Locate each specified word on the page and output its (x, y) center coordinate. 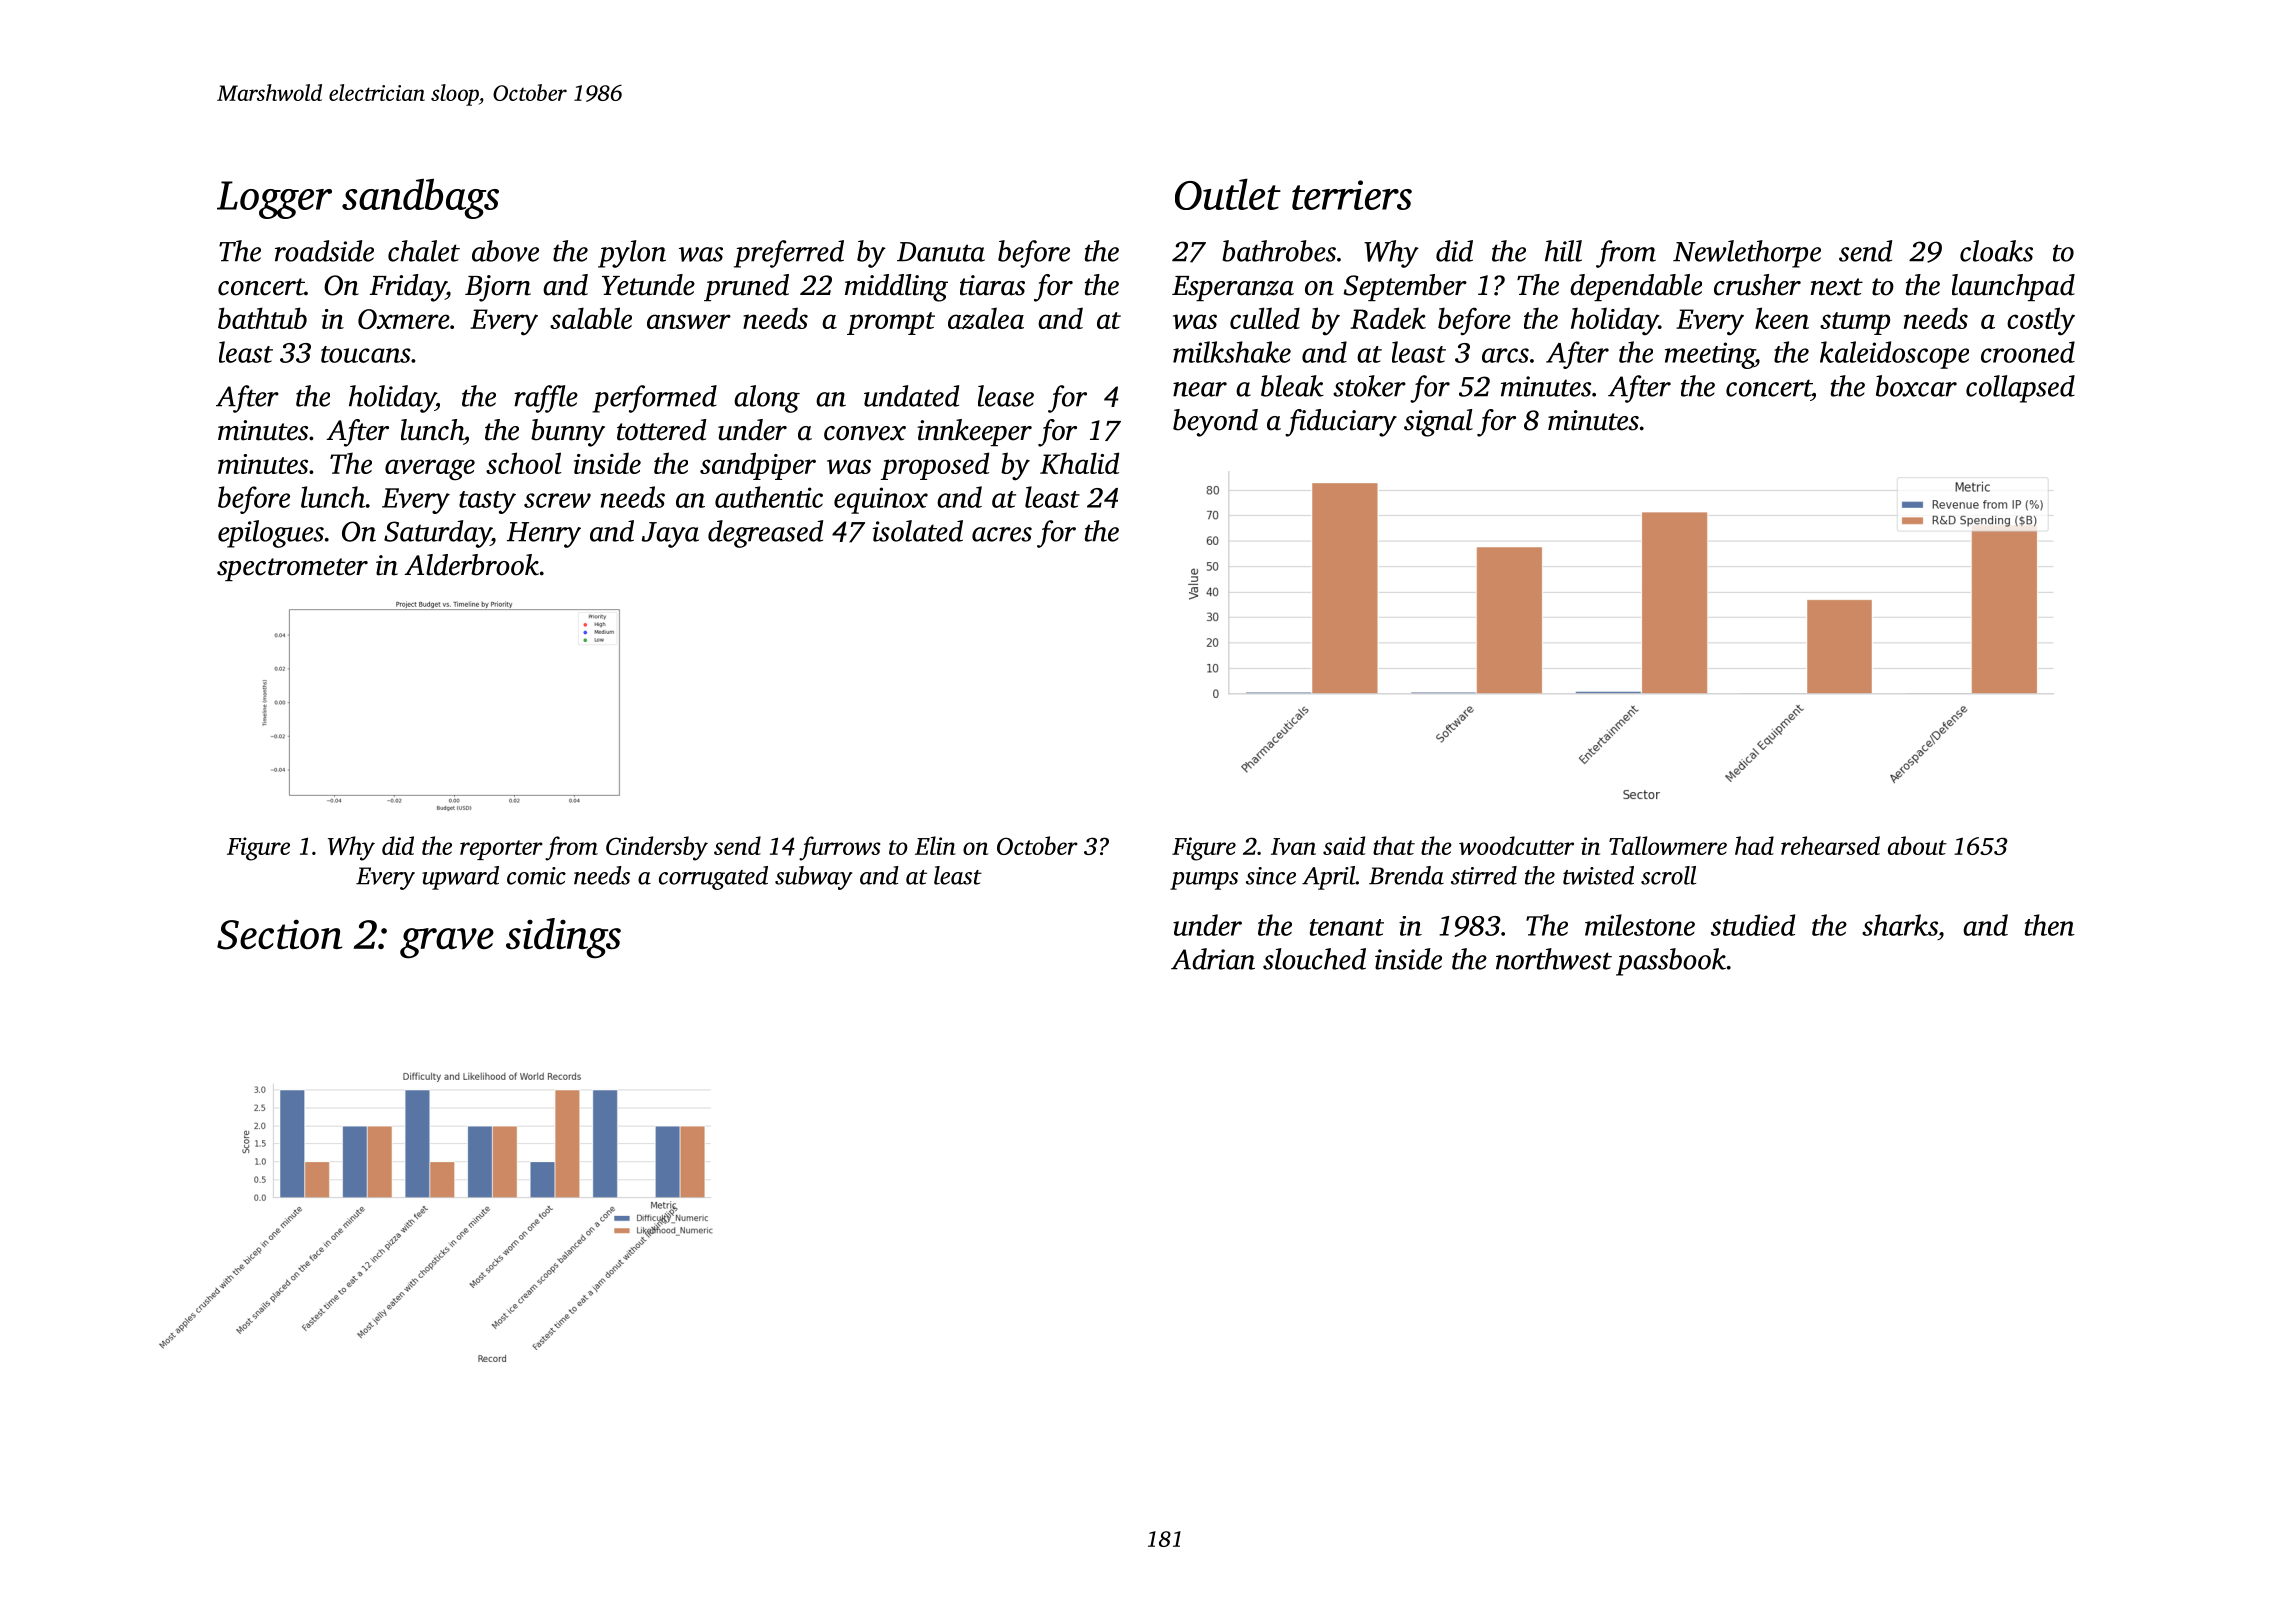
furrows (840, 848)
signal (1438, 423)
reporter (501, 850)
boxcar (1916, 386)
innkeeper (974, 432)
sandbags (420, 199)
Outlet (1228, 194)
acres (1002, 534)
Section (279, 934)
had (1754, 845)
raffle (546, 399)
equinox (881, 500)
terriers (1352, 195)
